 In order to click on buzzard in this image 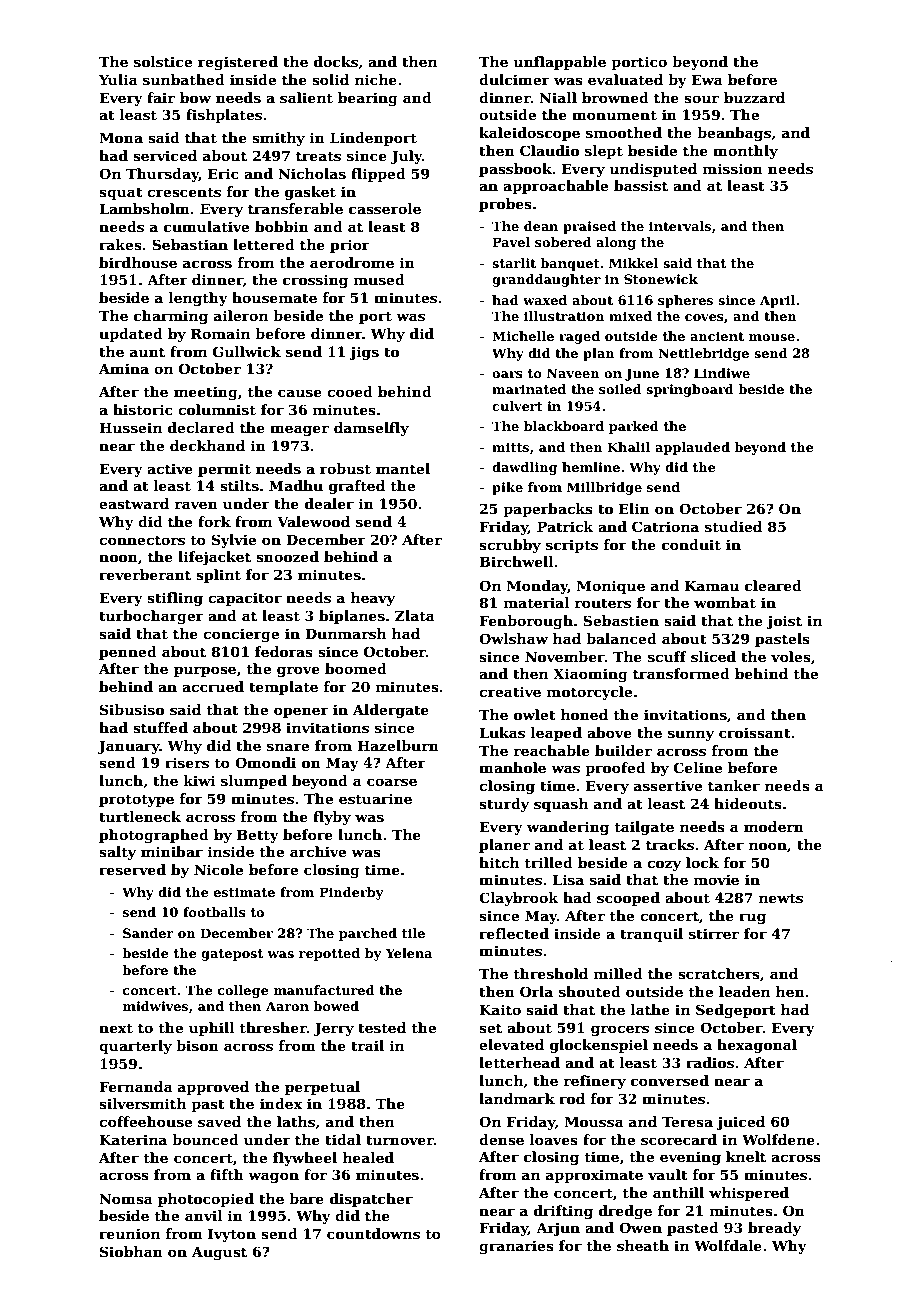, I will do `click(754, 97)`.
